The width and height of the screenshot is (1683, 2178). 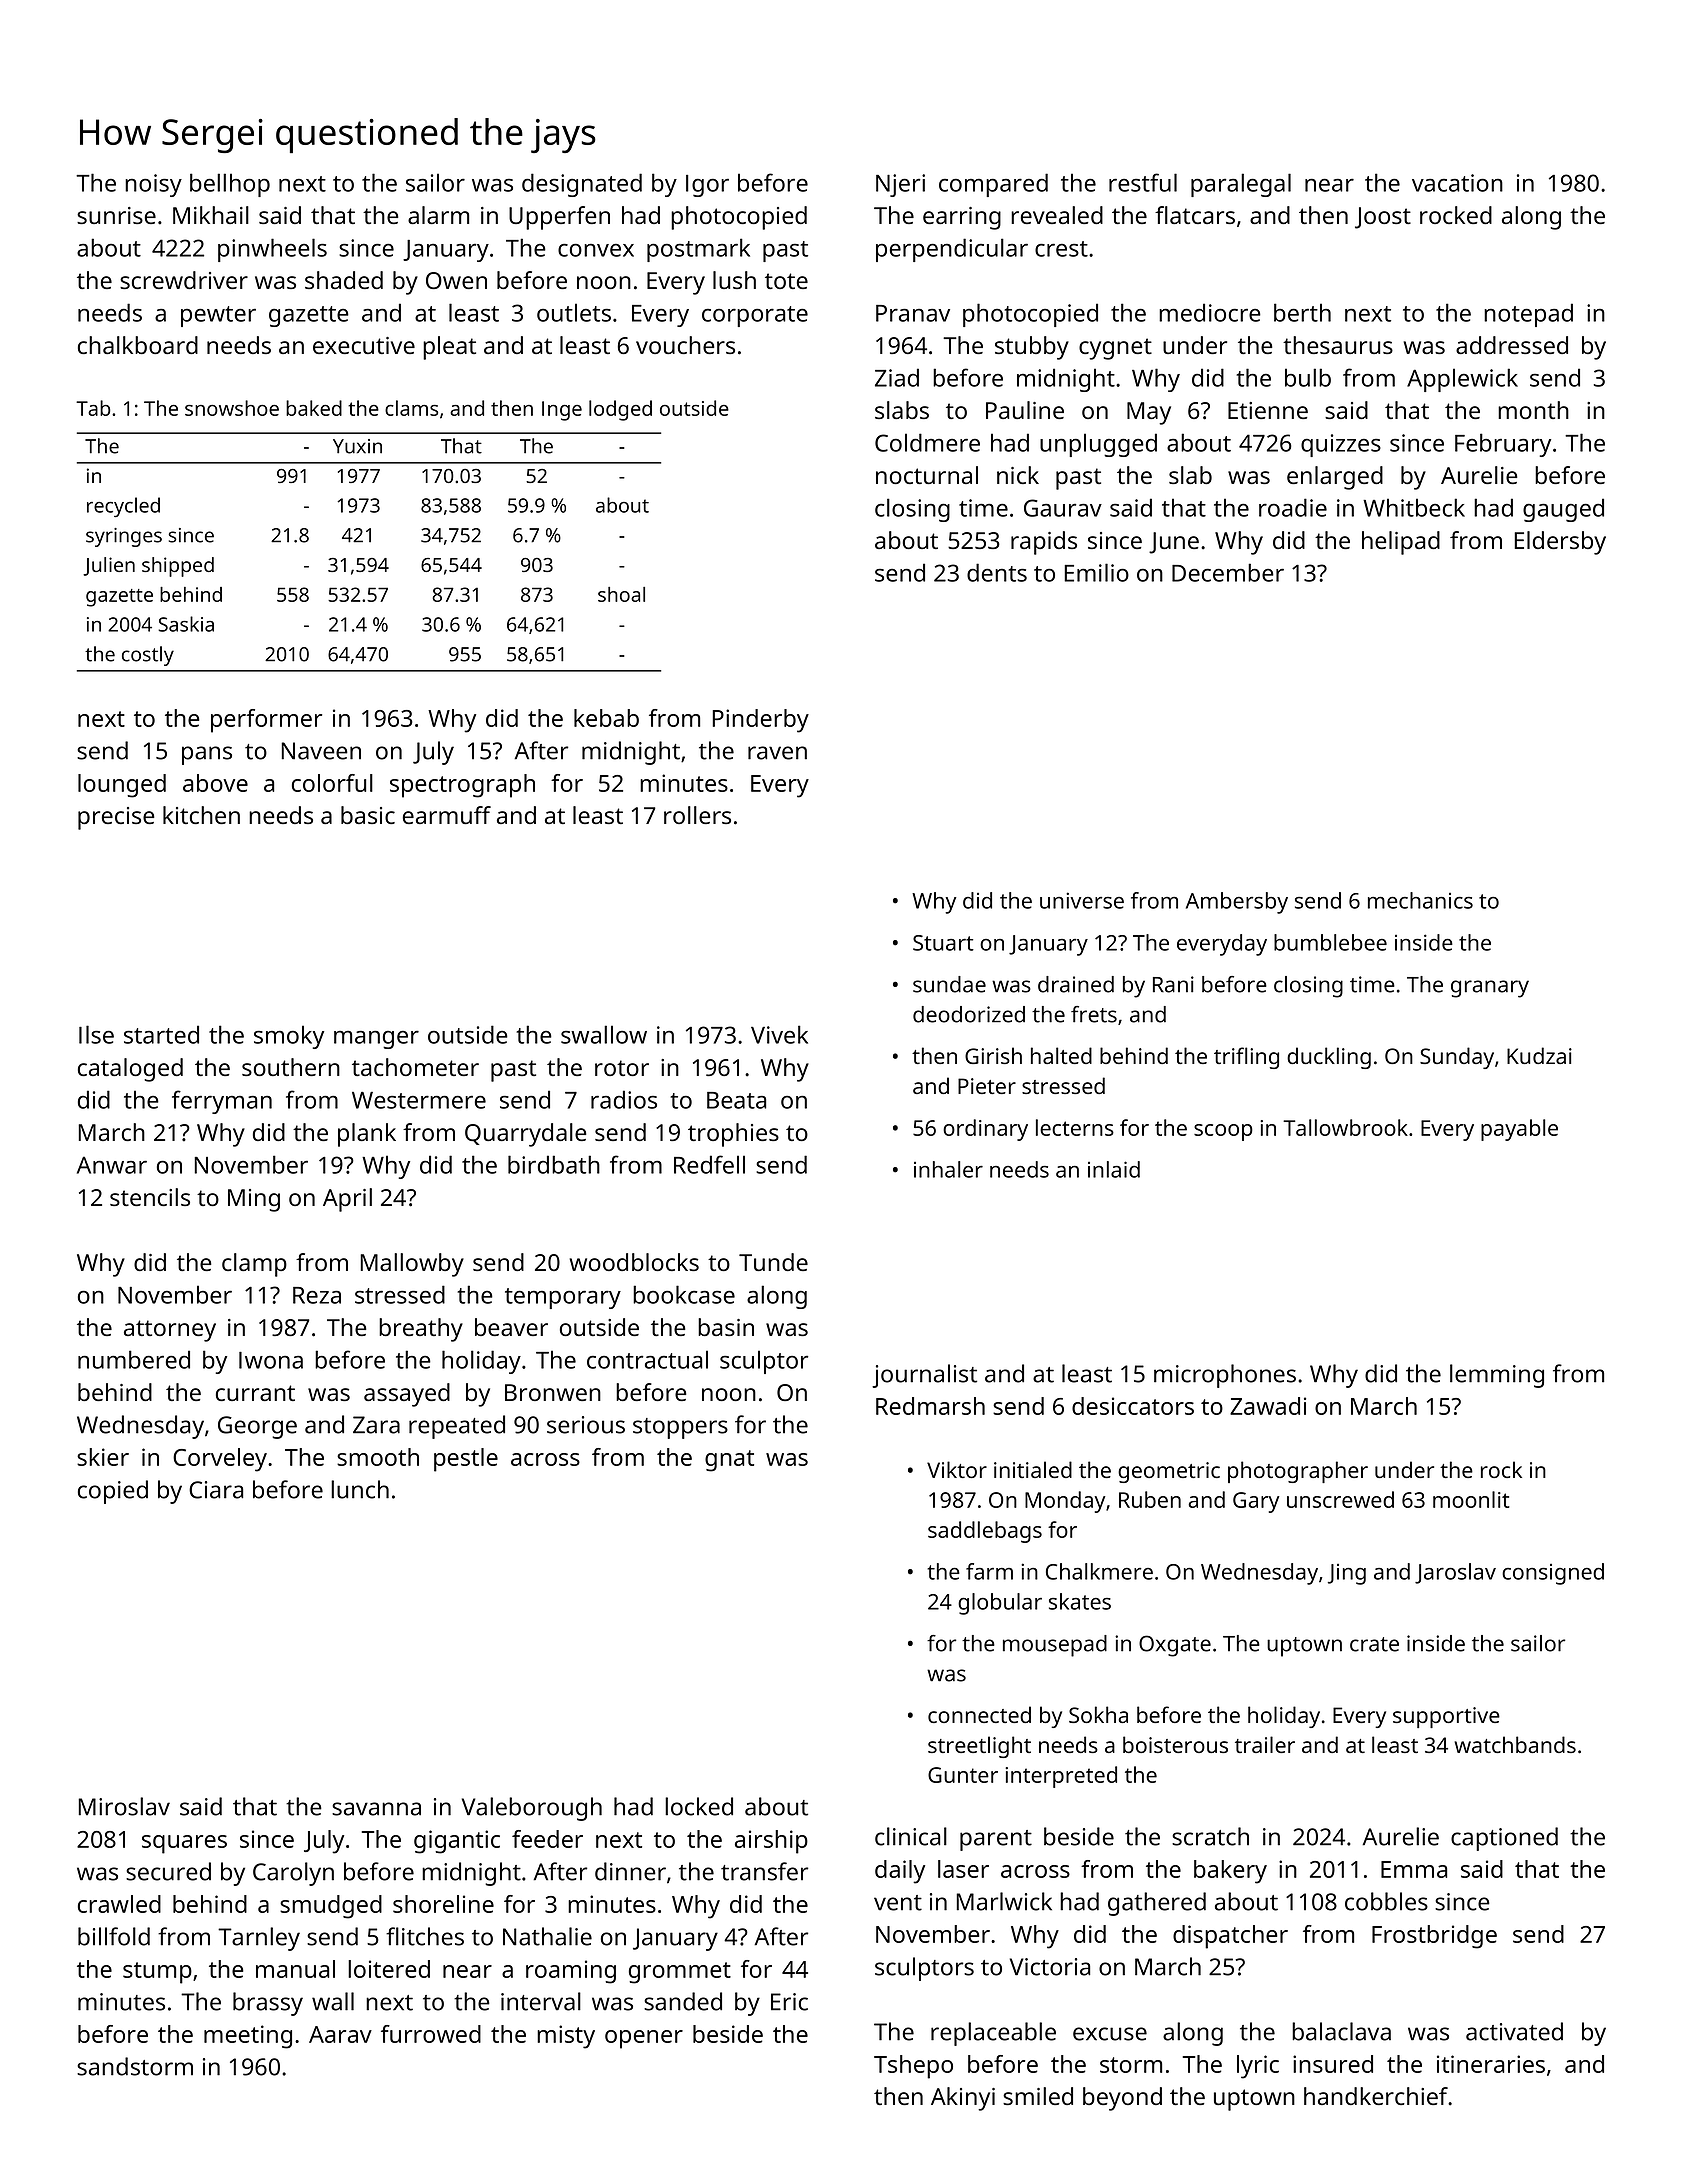 What do you see at coordinates (707, 186) in the screenshot?
I see `Igor` at bounding box center [707, 186].
